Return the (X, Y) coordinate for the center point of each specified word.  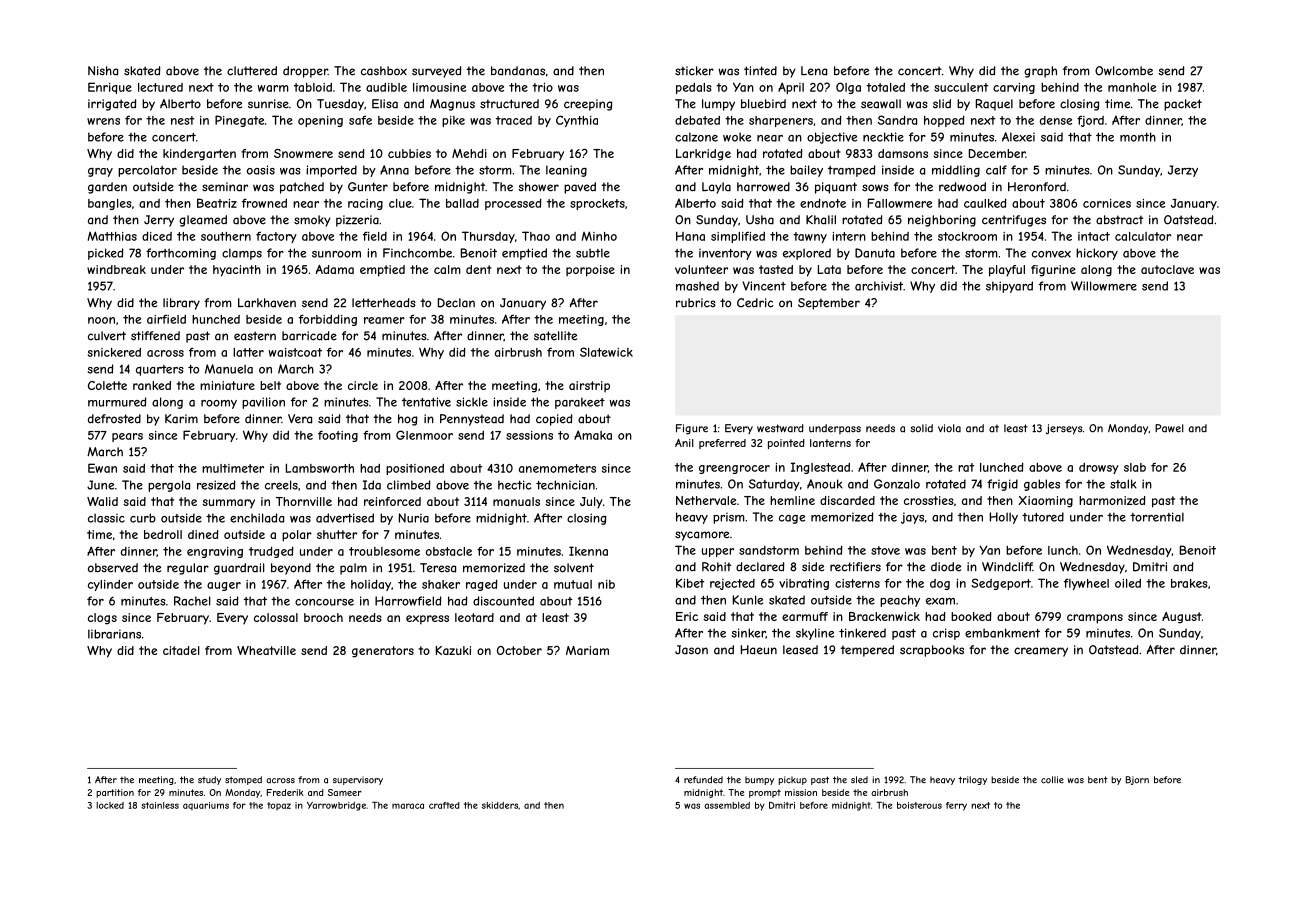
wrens (103, 121)
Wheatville (266, 650)
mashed (697, 286)
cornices (1107, 203)
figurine (1053, 271)
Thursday (488, 237)
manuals (516, 501)
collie (1052, 780)
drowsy (1099, 468)
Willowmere (1104, 286)
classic (106, 518)
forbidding (328, 320)
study (209, 780)
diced (157, 236)
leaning (566, 171)
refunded (703, 780)
